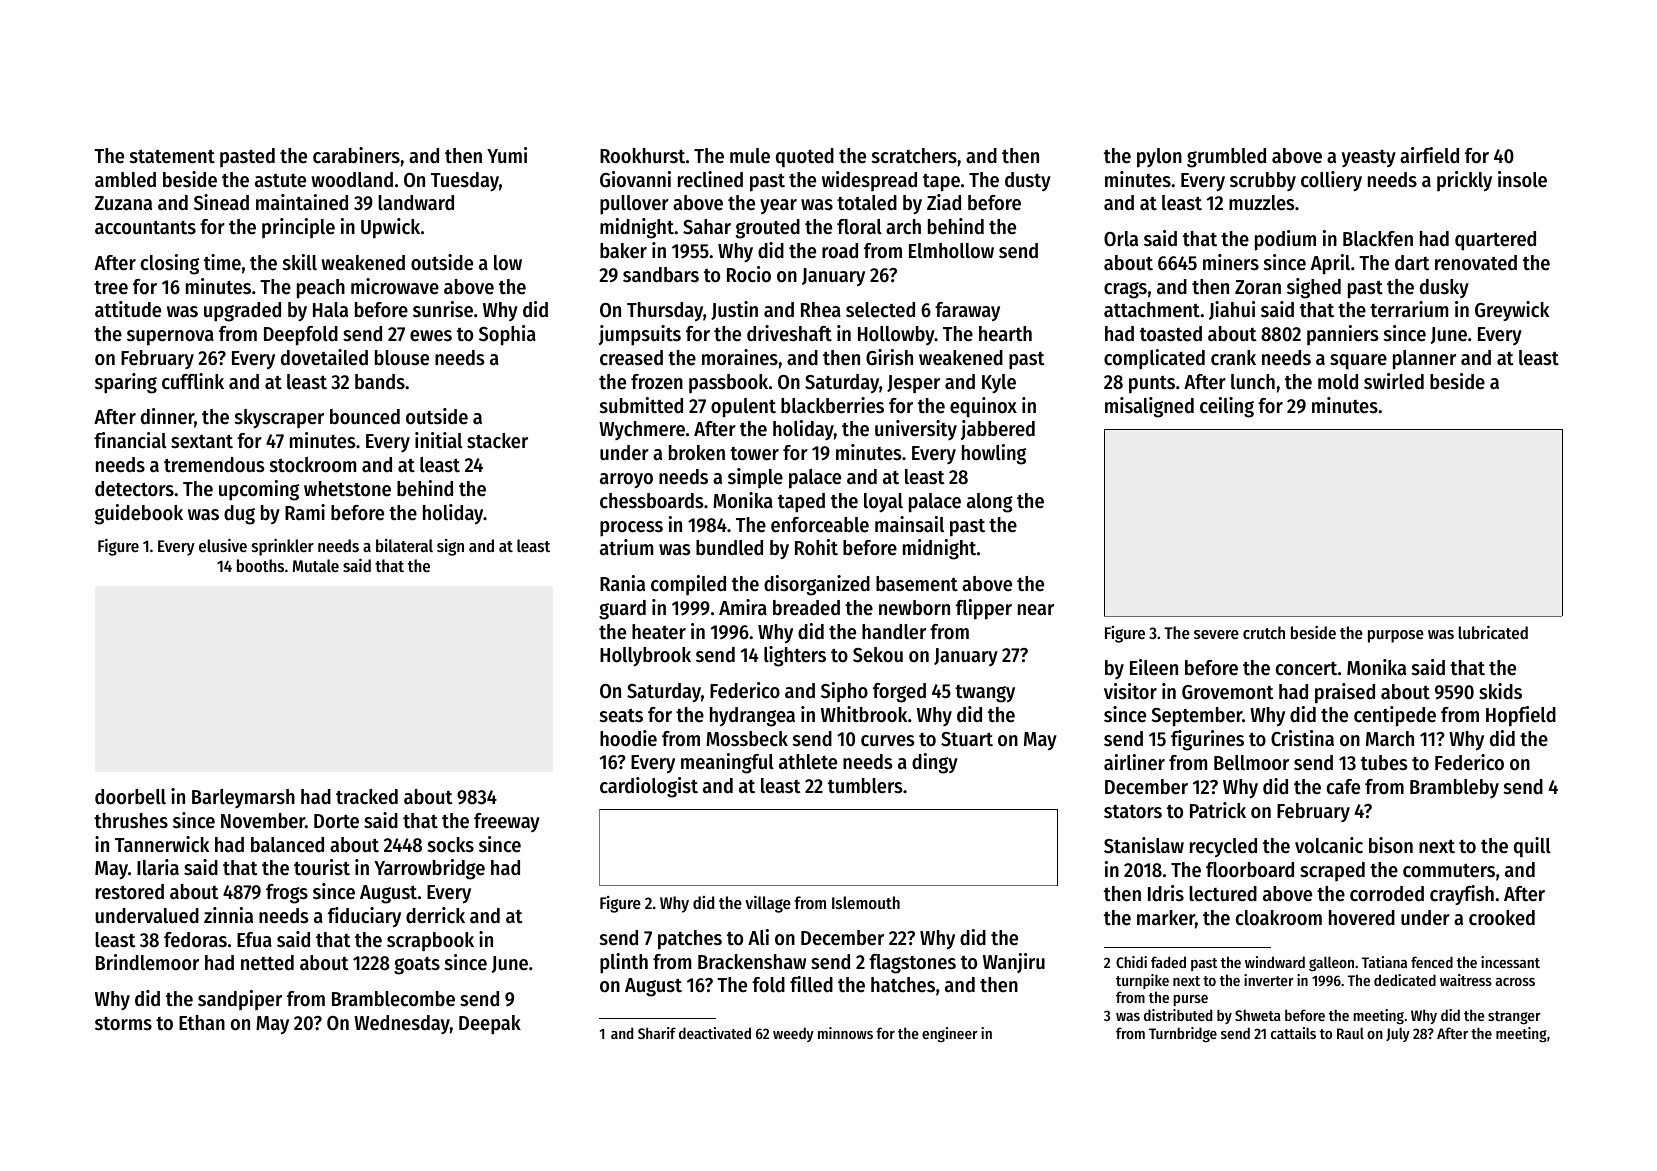 The width and height of the document is (1657, 1171). Describe the element at coordinates (1343, 787) in the document. I see `cafe` at that location.
